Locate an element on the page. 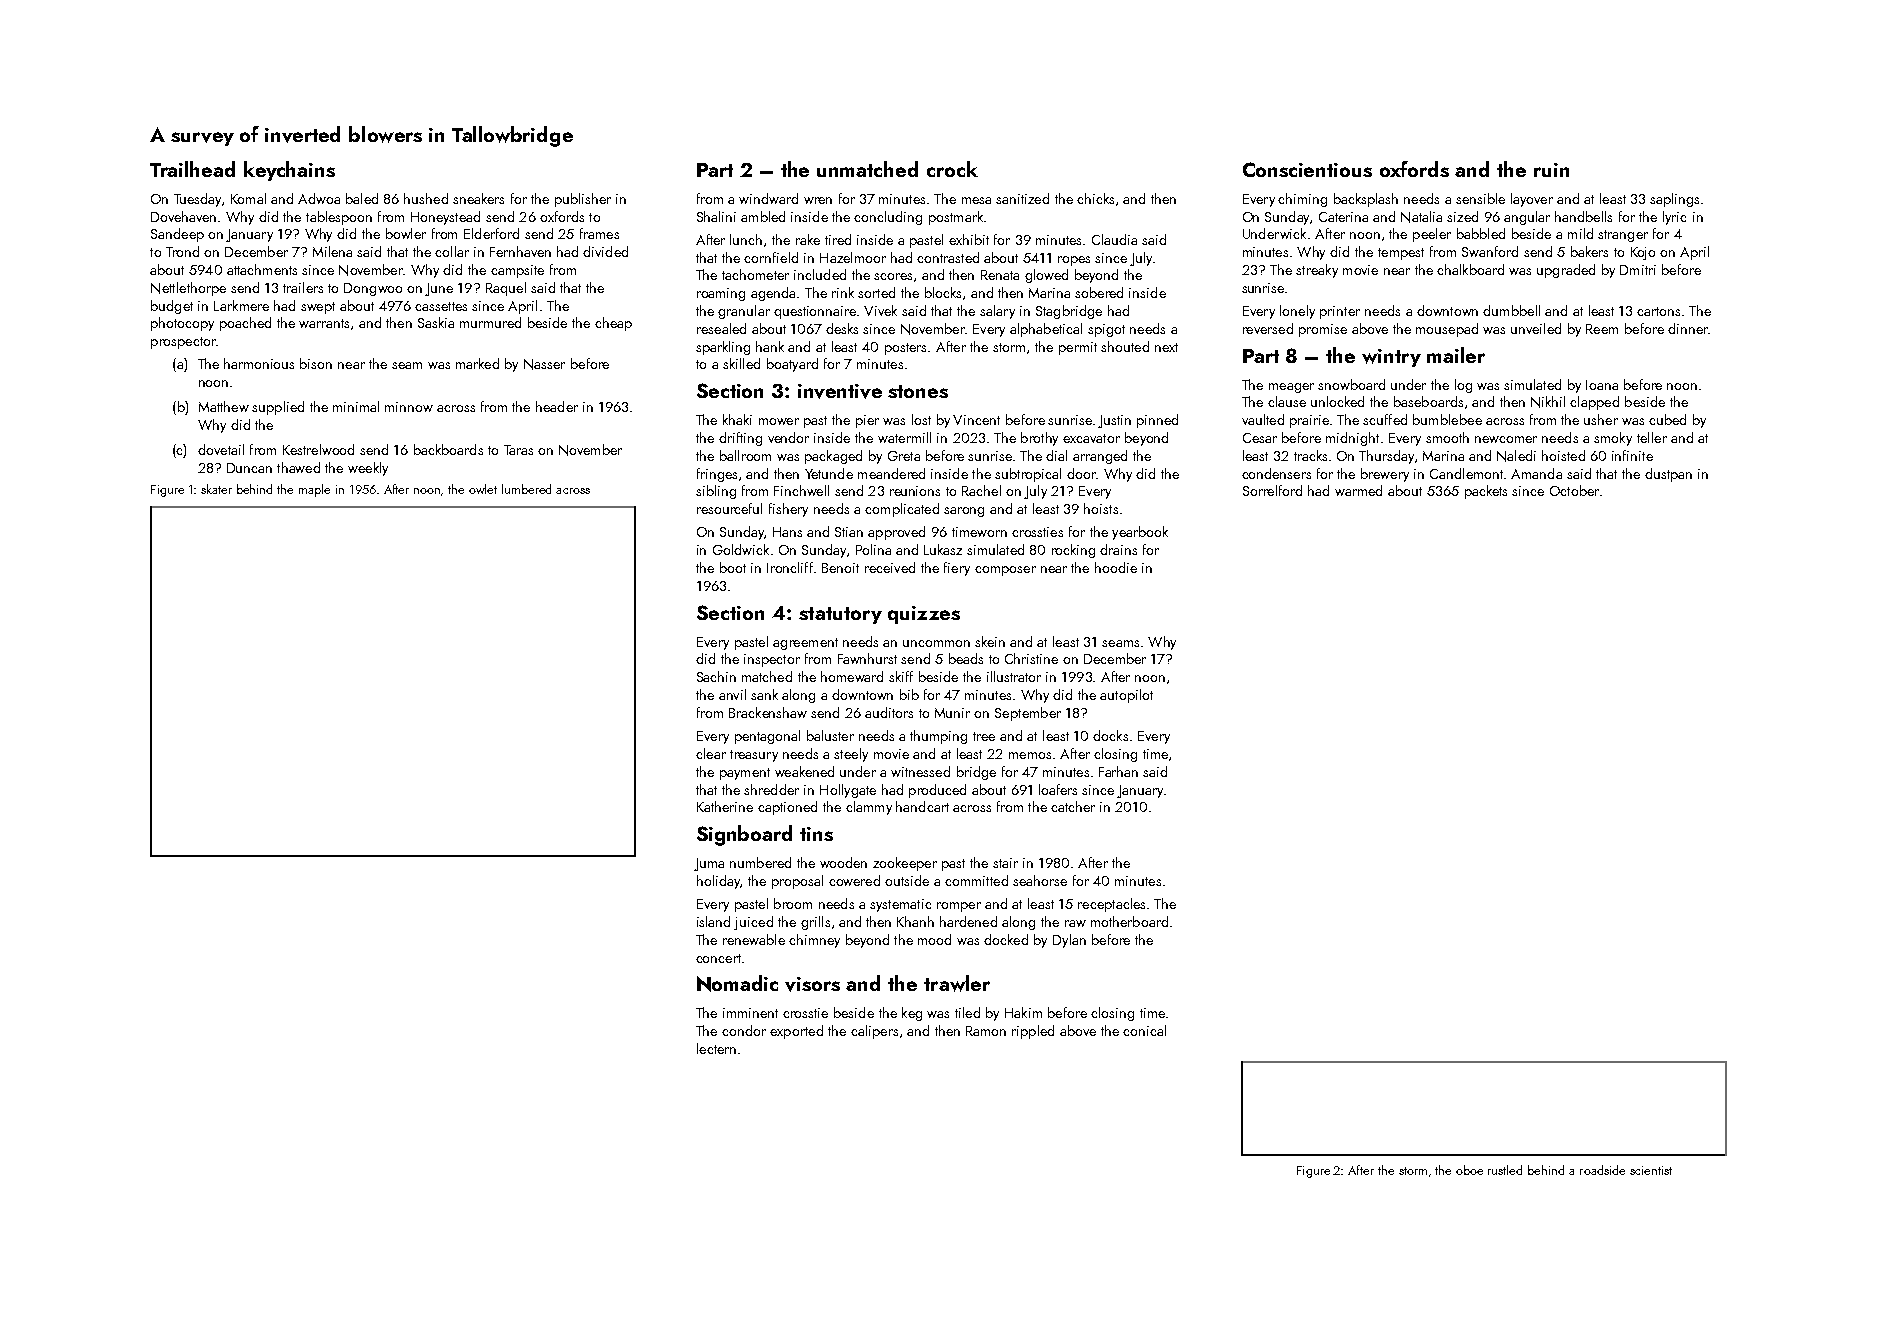 This image has width=1877, height=1327. saplings is located at coordinates (1674, 200).
